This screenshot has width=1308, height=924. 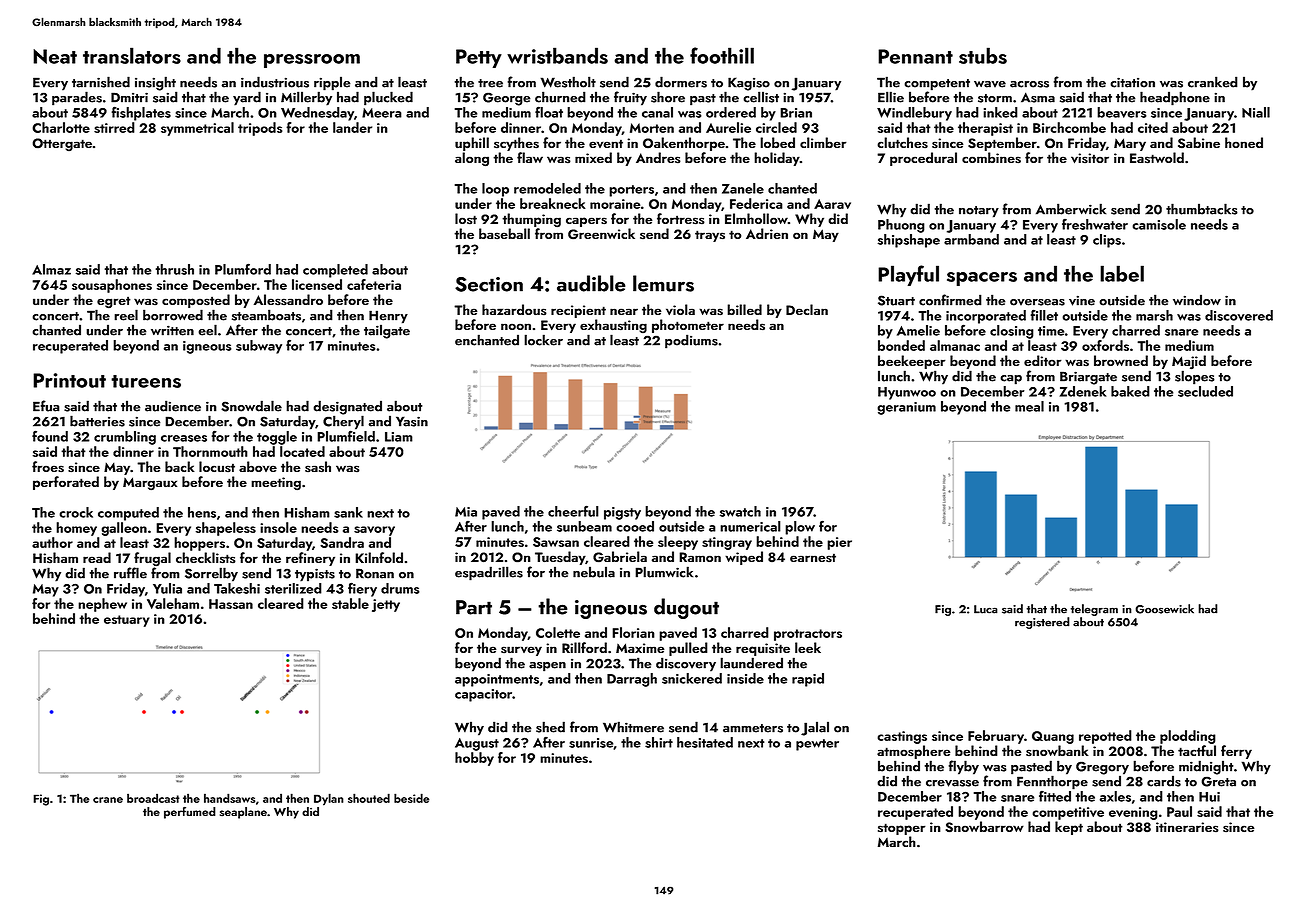 I want to click on seaplane, so click(x=243, y=813).
